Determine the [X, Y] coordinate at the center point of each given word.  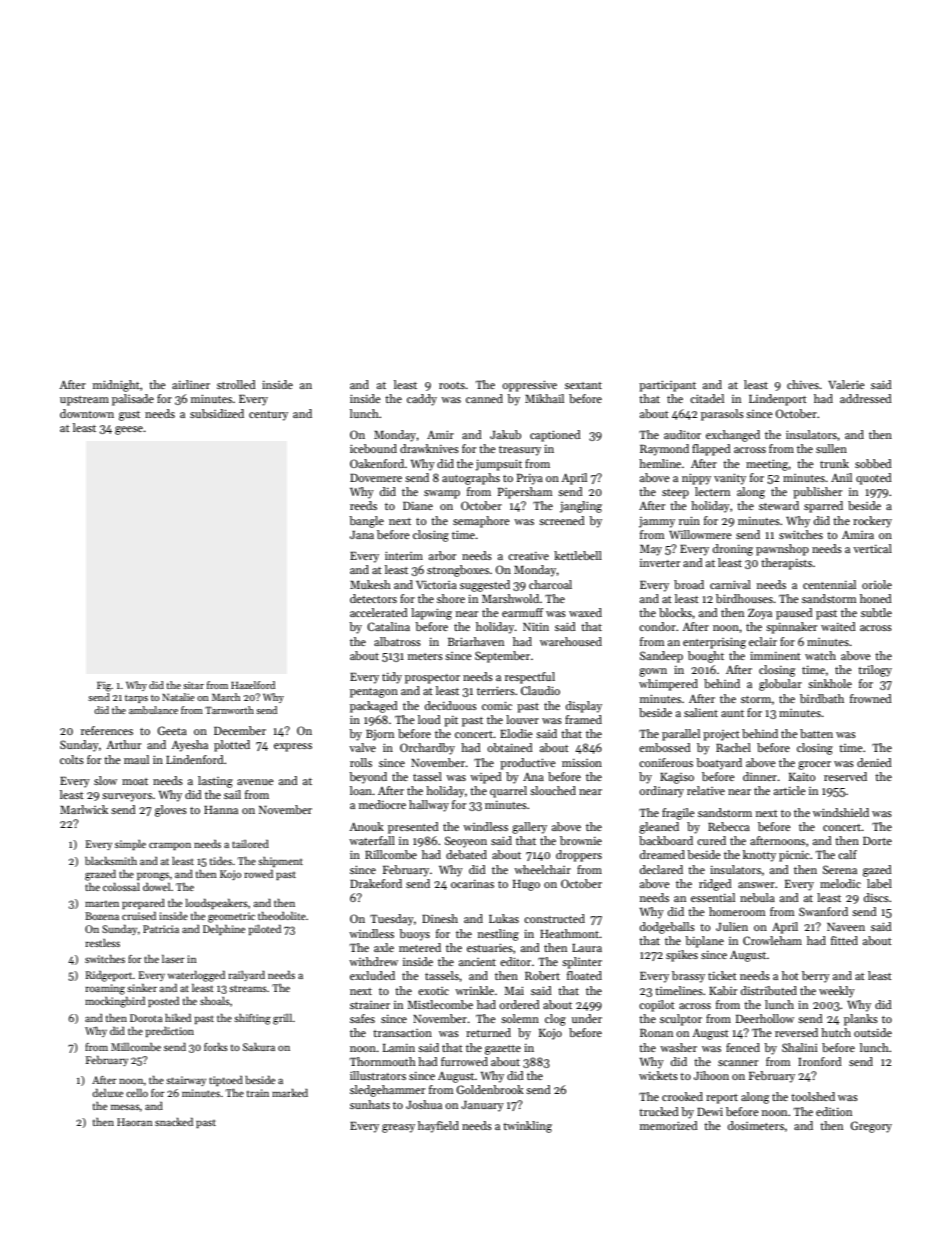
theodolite [282, 916]
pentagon [374, 693]
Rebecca [729, 826]
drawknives [429, 448]
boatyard [719, 764]
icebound [373, 448]
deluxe [107, 1093]
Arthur [123, 744]
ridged [715, 885]
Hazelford [253, 685]
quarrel [508, 792]
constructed [554, 918]
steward [779, 505]
